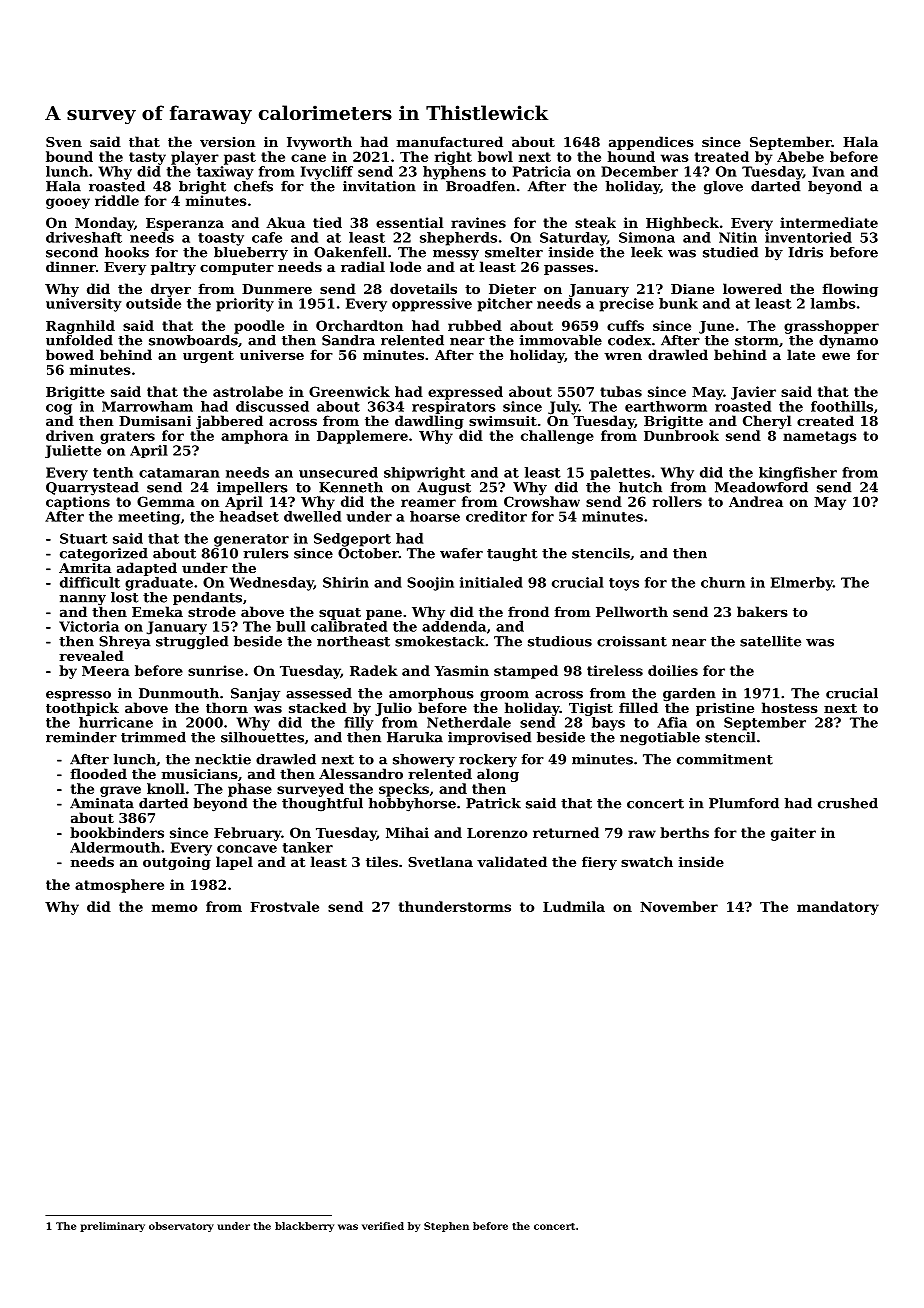 This screenshot has width=924, height=1308. What do you see at coordinates (284, 906) in the screenshot?
I see `Frostvale` at bounding box center [284, 906].
